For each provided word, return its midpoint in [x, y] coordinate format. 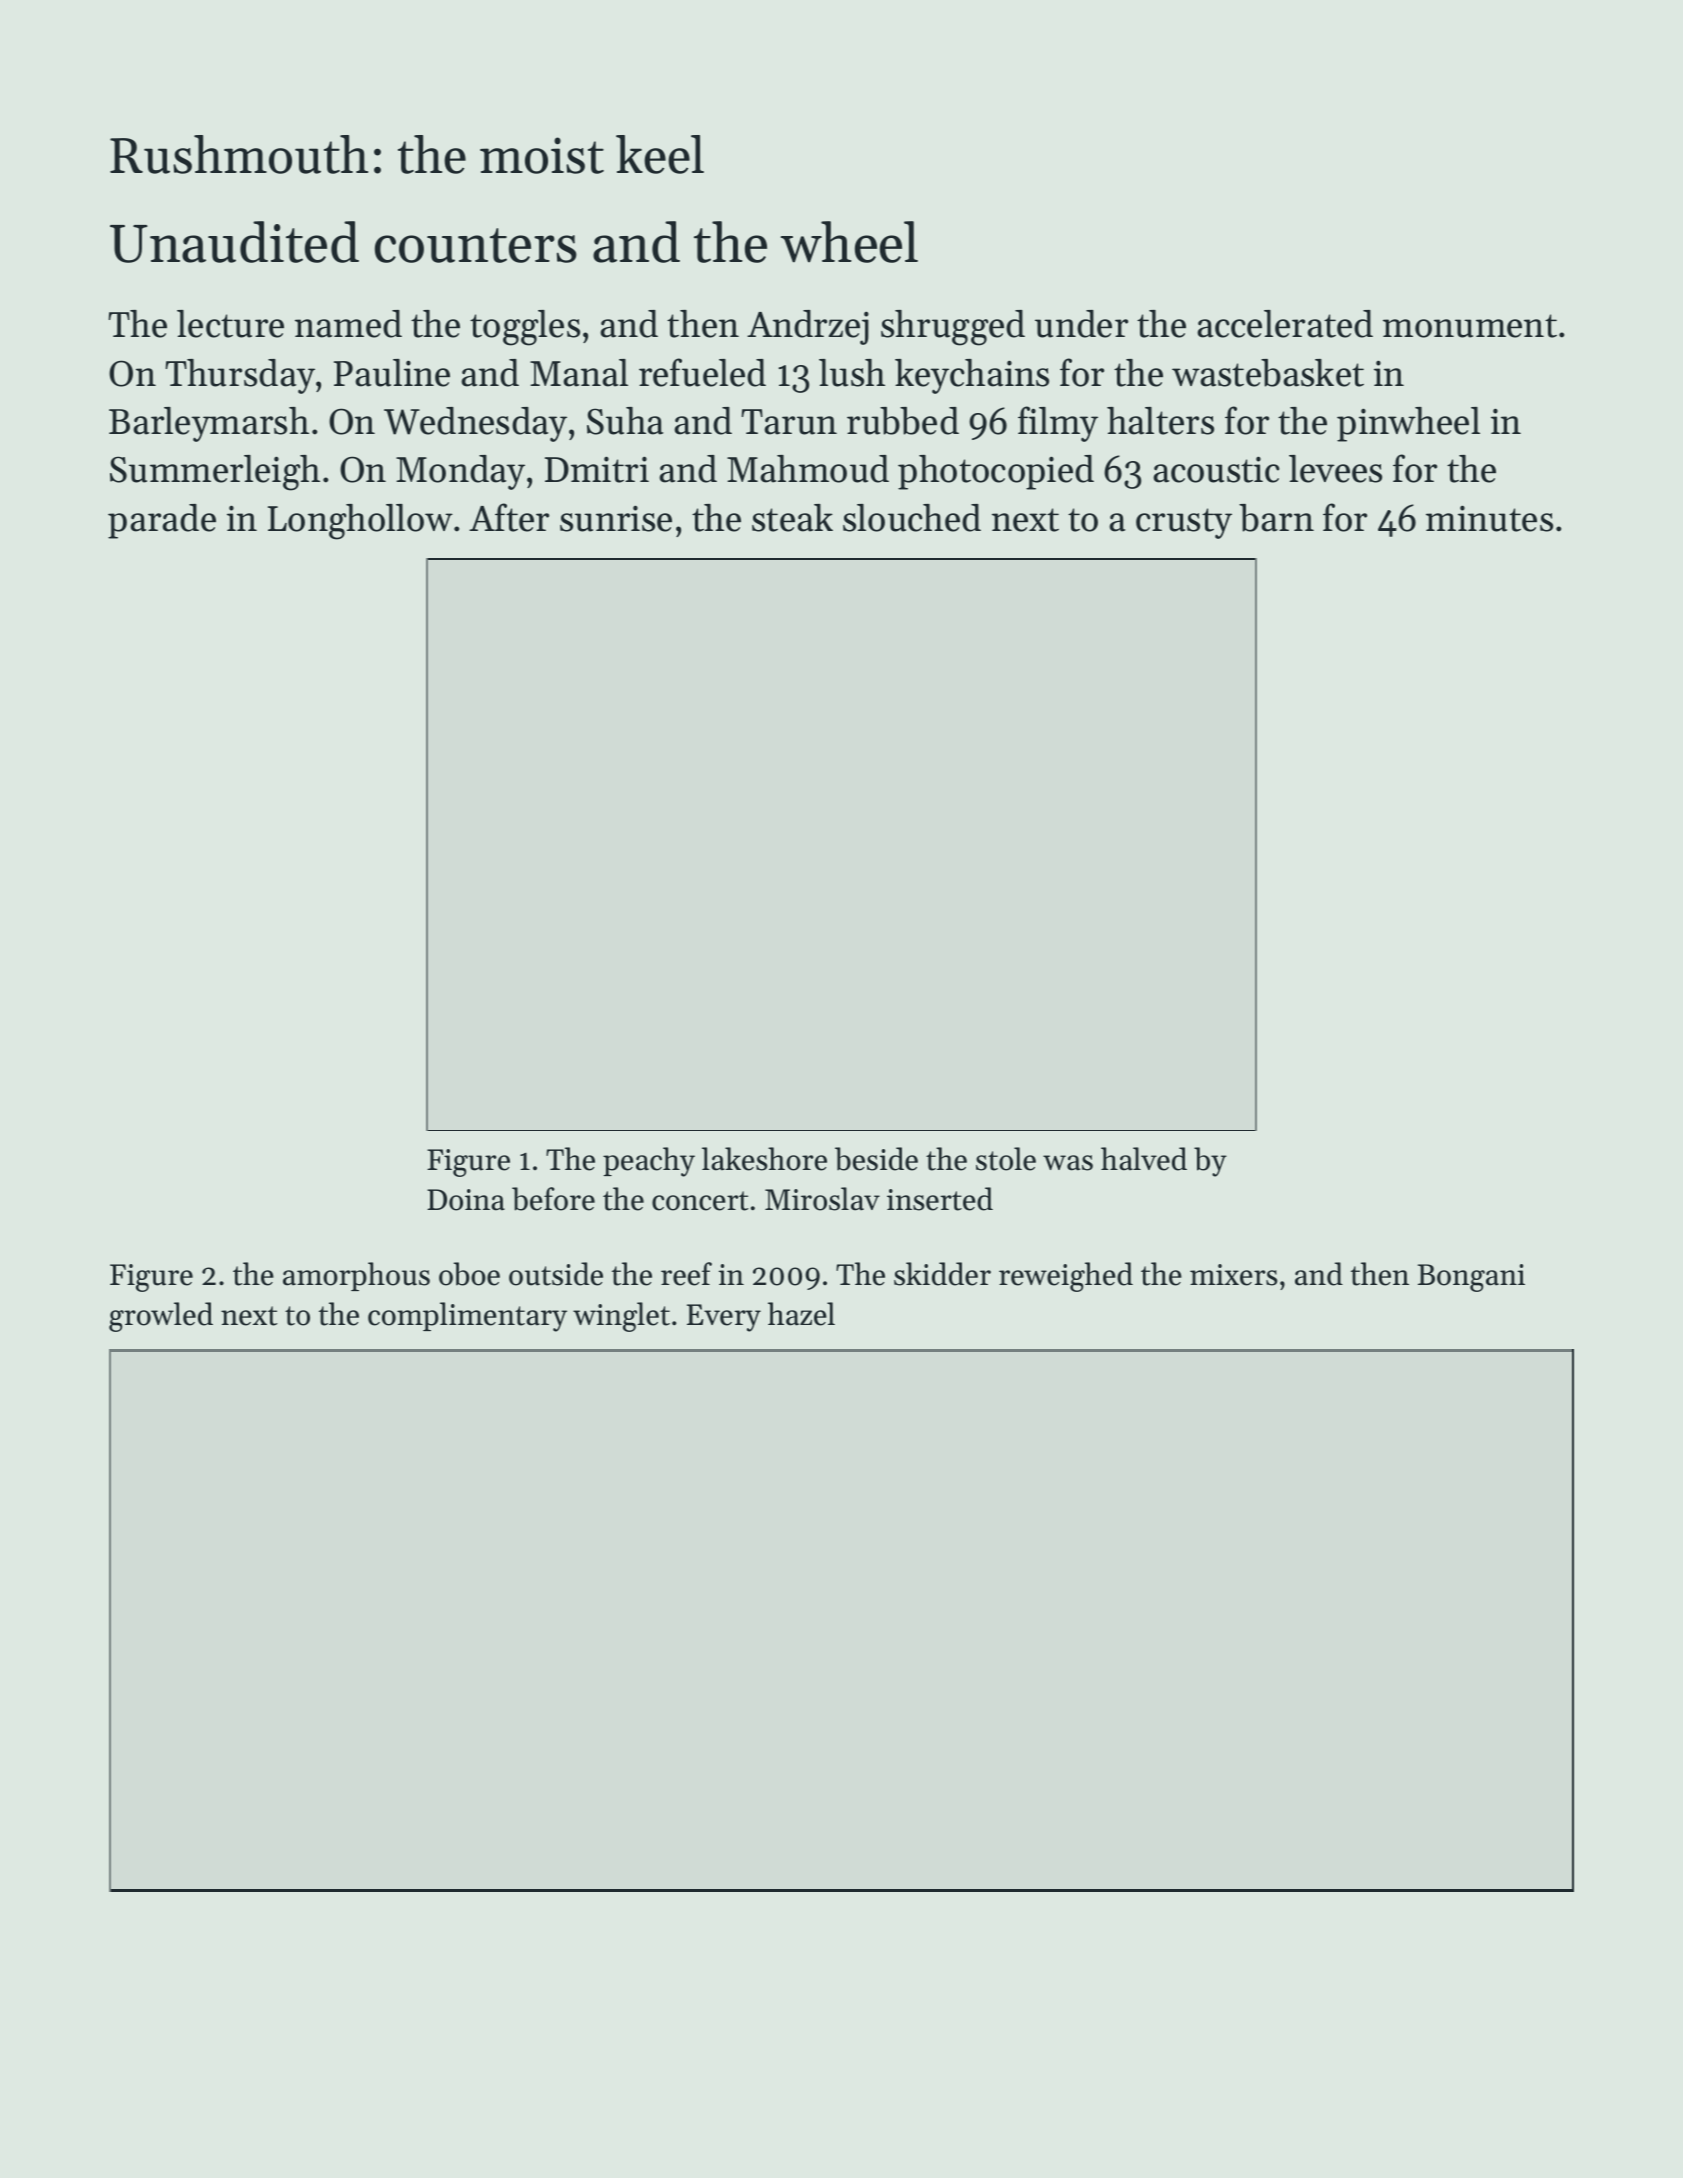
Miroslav [822, 1199]
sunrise [616, 518]
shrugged [953, 328]
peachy [649, 1162]
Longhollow [360, 522]
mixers [1233, 1275]
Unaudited [234, 242]
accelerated [1285, 324]
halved [1144, 1159]
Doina [466, 1200]
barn [1276, 518]
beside [876, 1159]
